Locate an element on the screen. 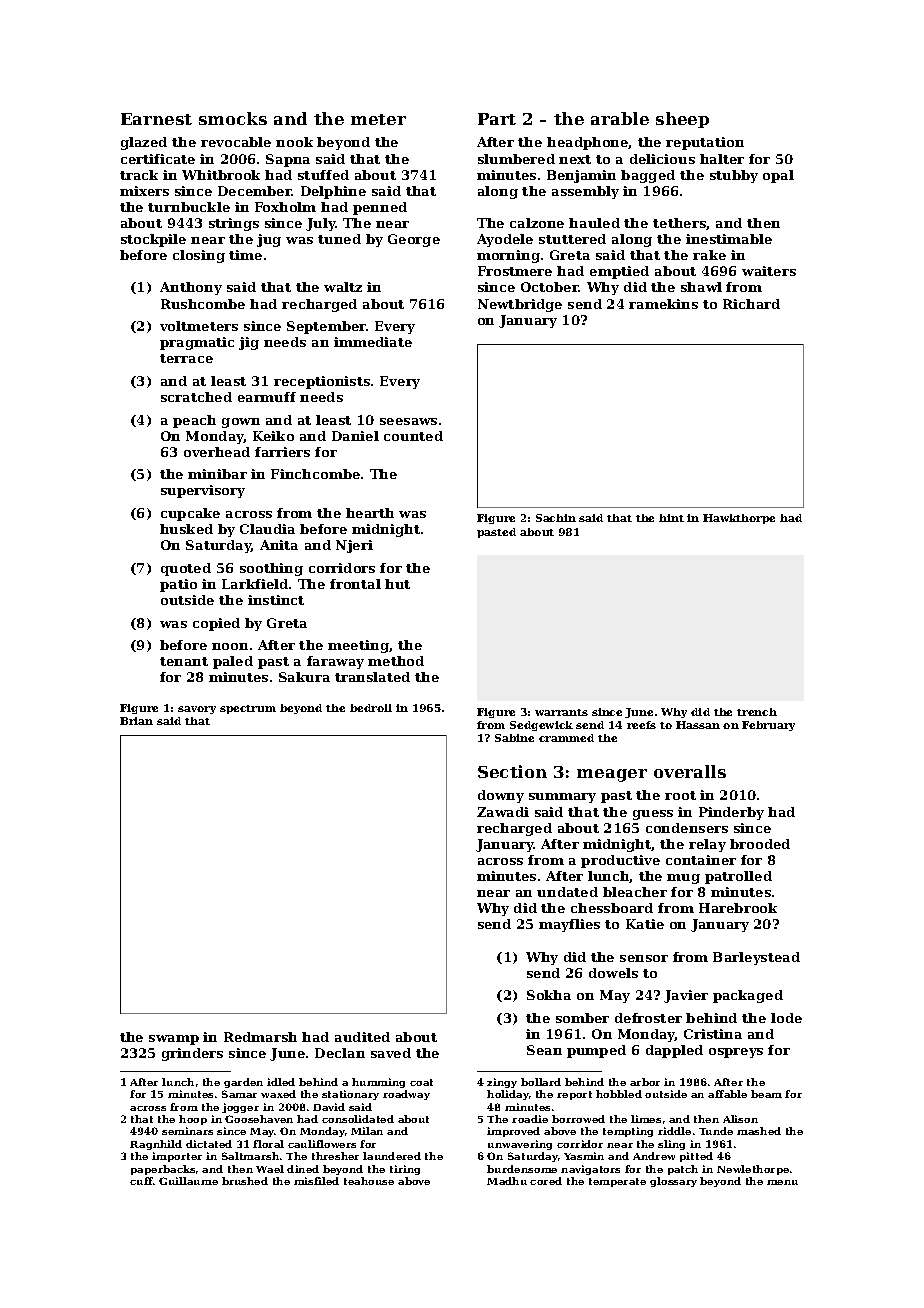  Delphine is located at coordinates (333, 192).
